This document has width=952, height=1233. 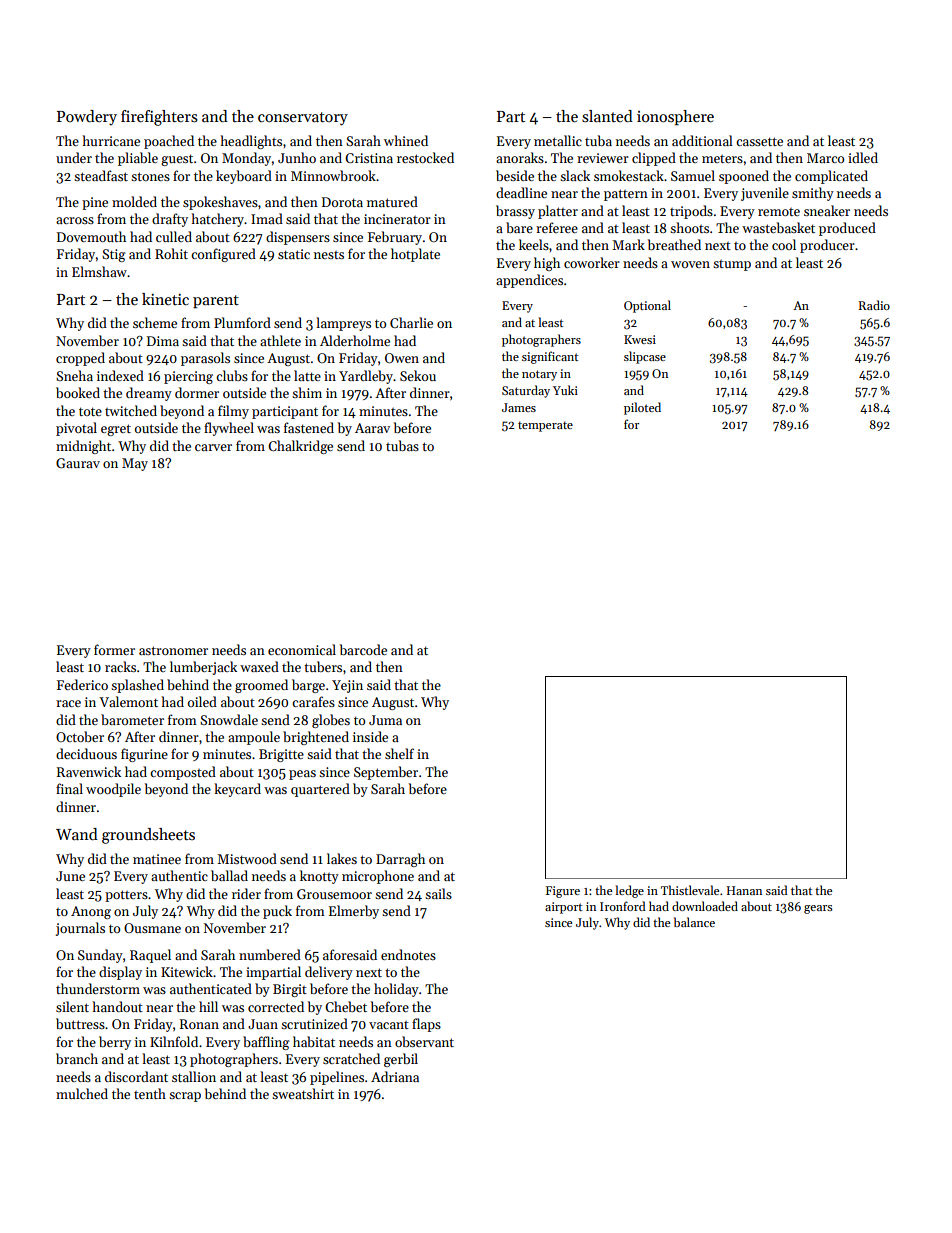 I want to click on slanted, so click(x=607, y=116).
